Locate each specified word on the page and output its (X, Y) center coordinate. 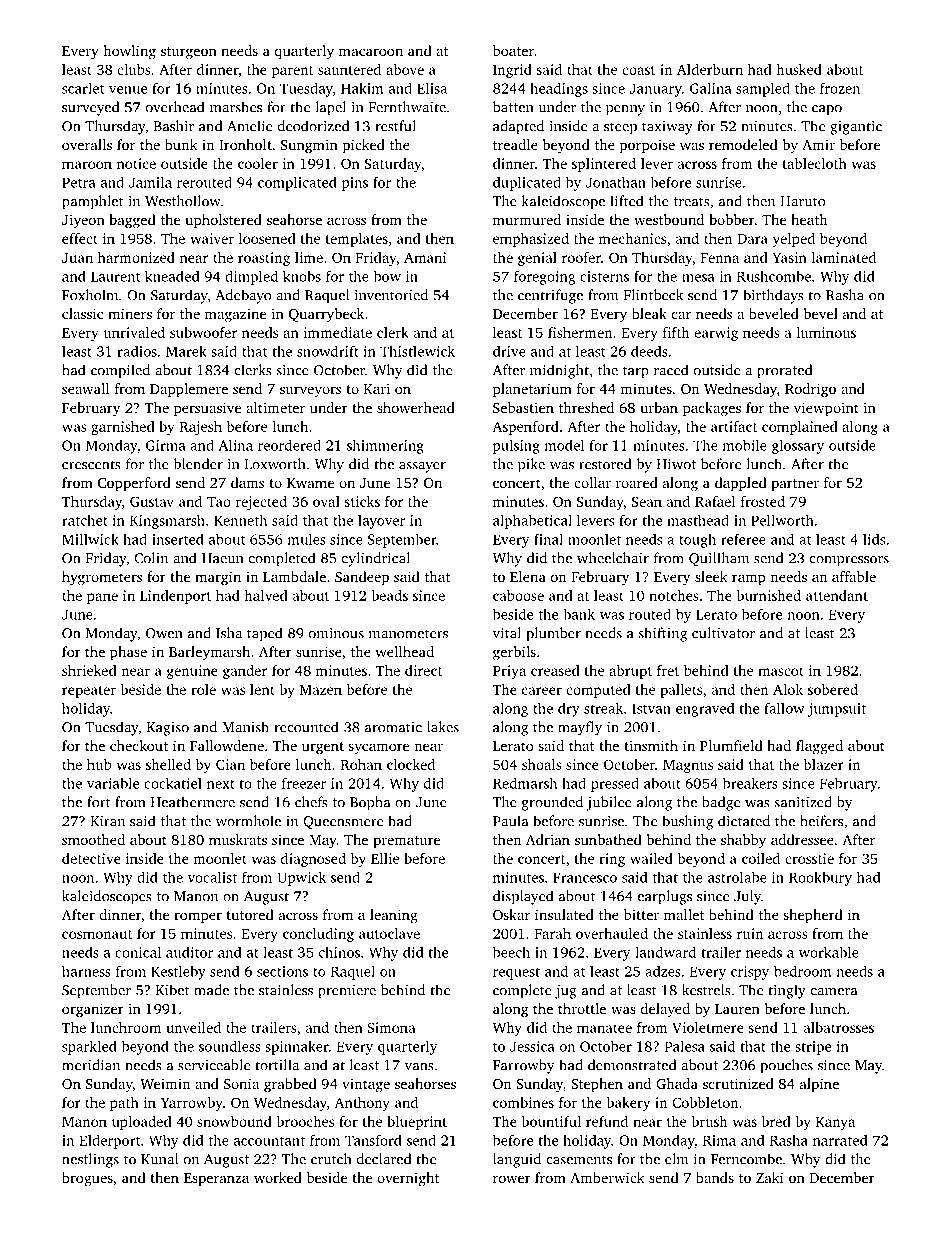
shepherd (813, 916)
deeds (649, 351)
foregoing (544, 277)
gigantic (856, 128)
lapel (330, 108)
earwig (716, 334)
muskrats (238, 839)
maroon (87, 165)
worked (278, 1177)
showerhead (416, 407)
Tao (219, 502)
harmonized (136, 257)
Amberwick (607, 1177)
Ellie (385, 858)
